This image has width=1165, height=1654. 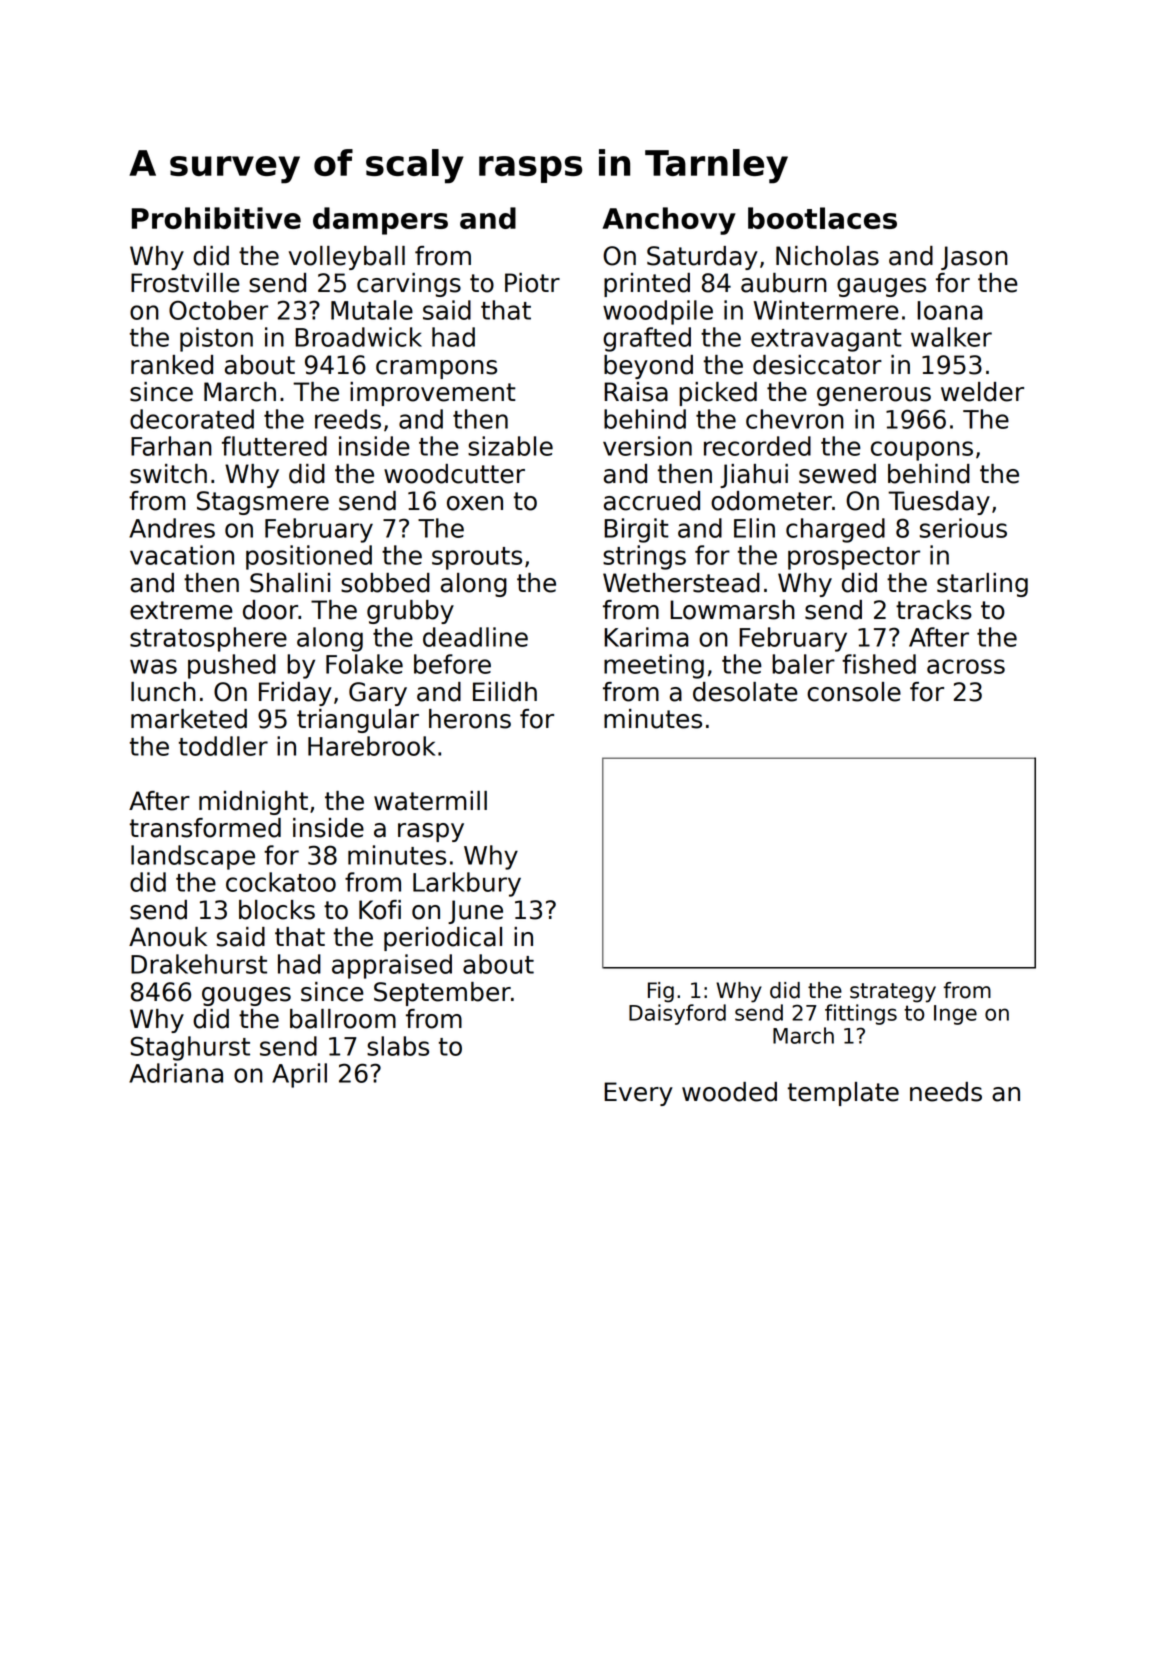 What do you see at coordinates (822, 218) in the image?
I see `bootlaces` at bounding box center [822, 218].
